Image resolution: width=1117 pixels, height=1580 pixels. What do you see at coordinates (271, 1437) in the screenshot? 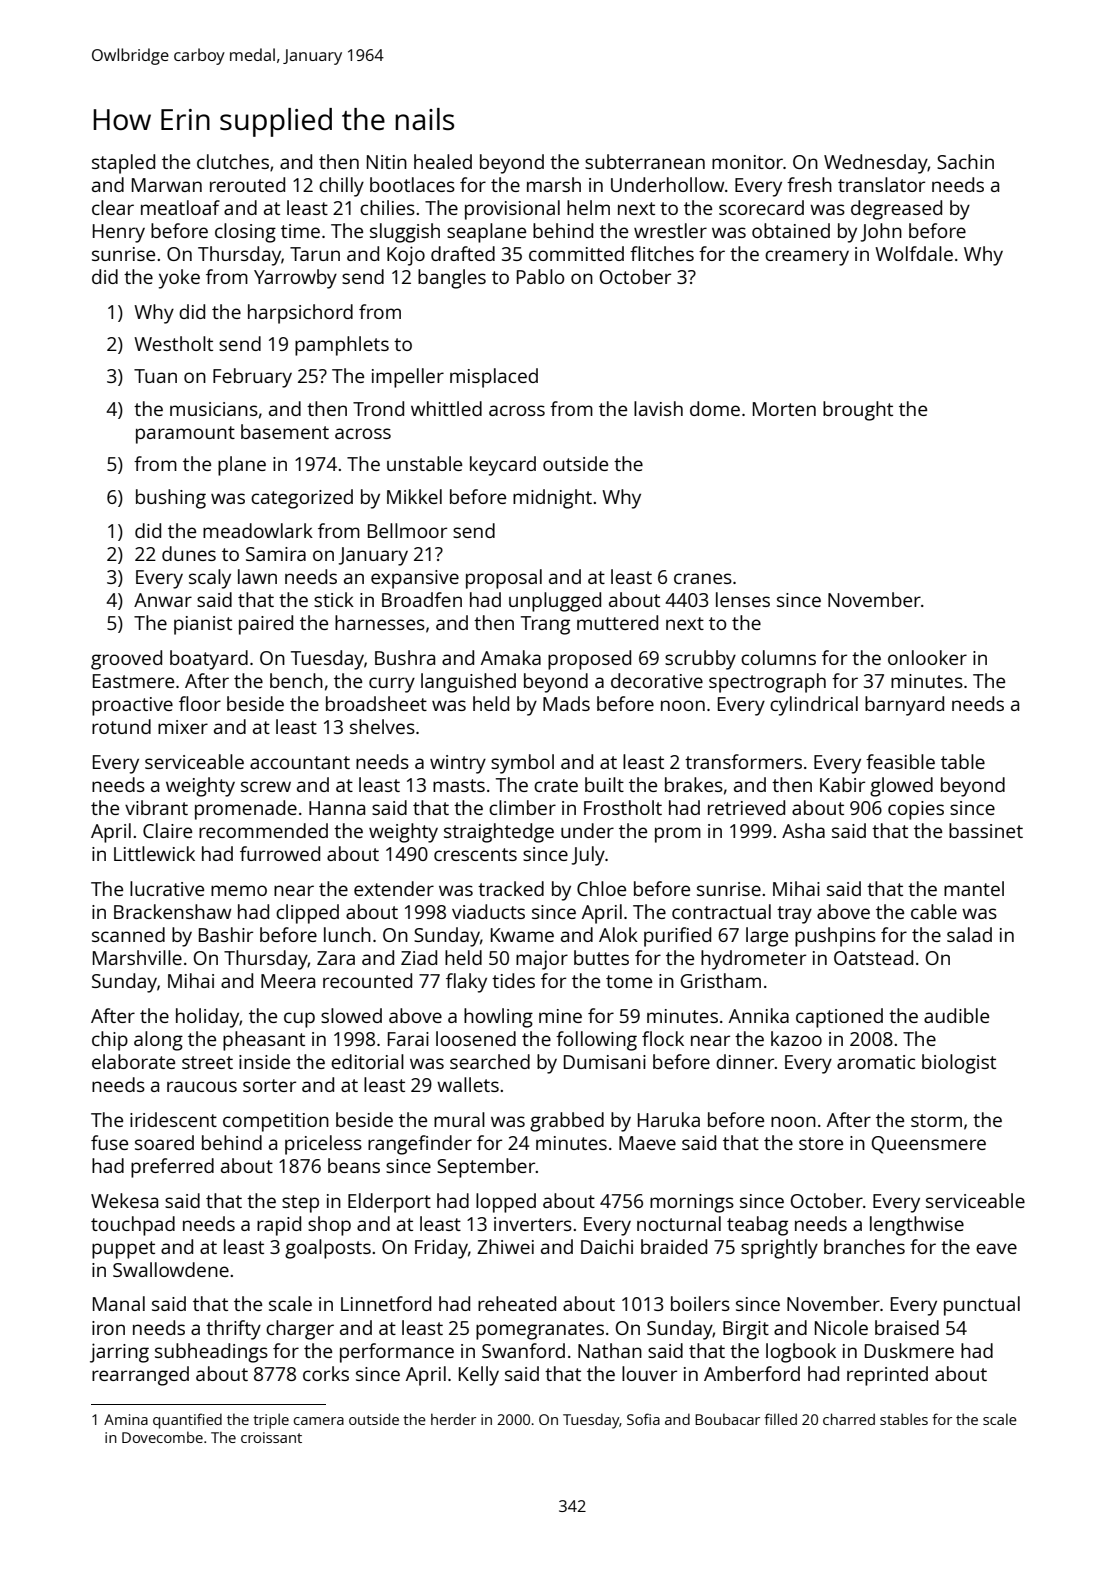
I see `croissant` at bounding box center [271, 1437].
